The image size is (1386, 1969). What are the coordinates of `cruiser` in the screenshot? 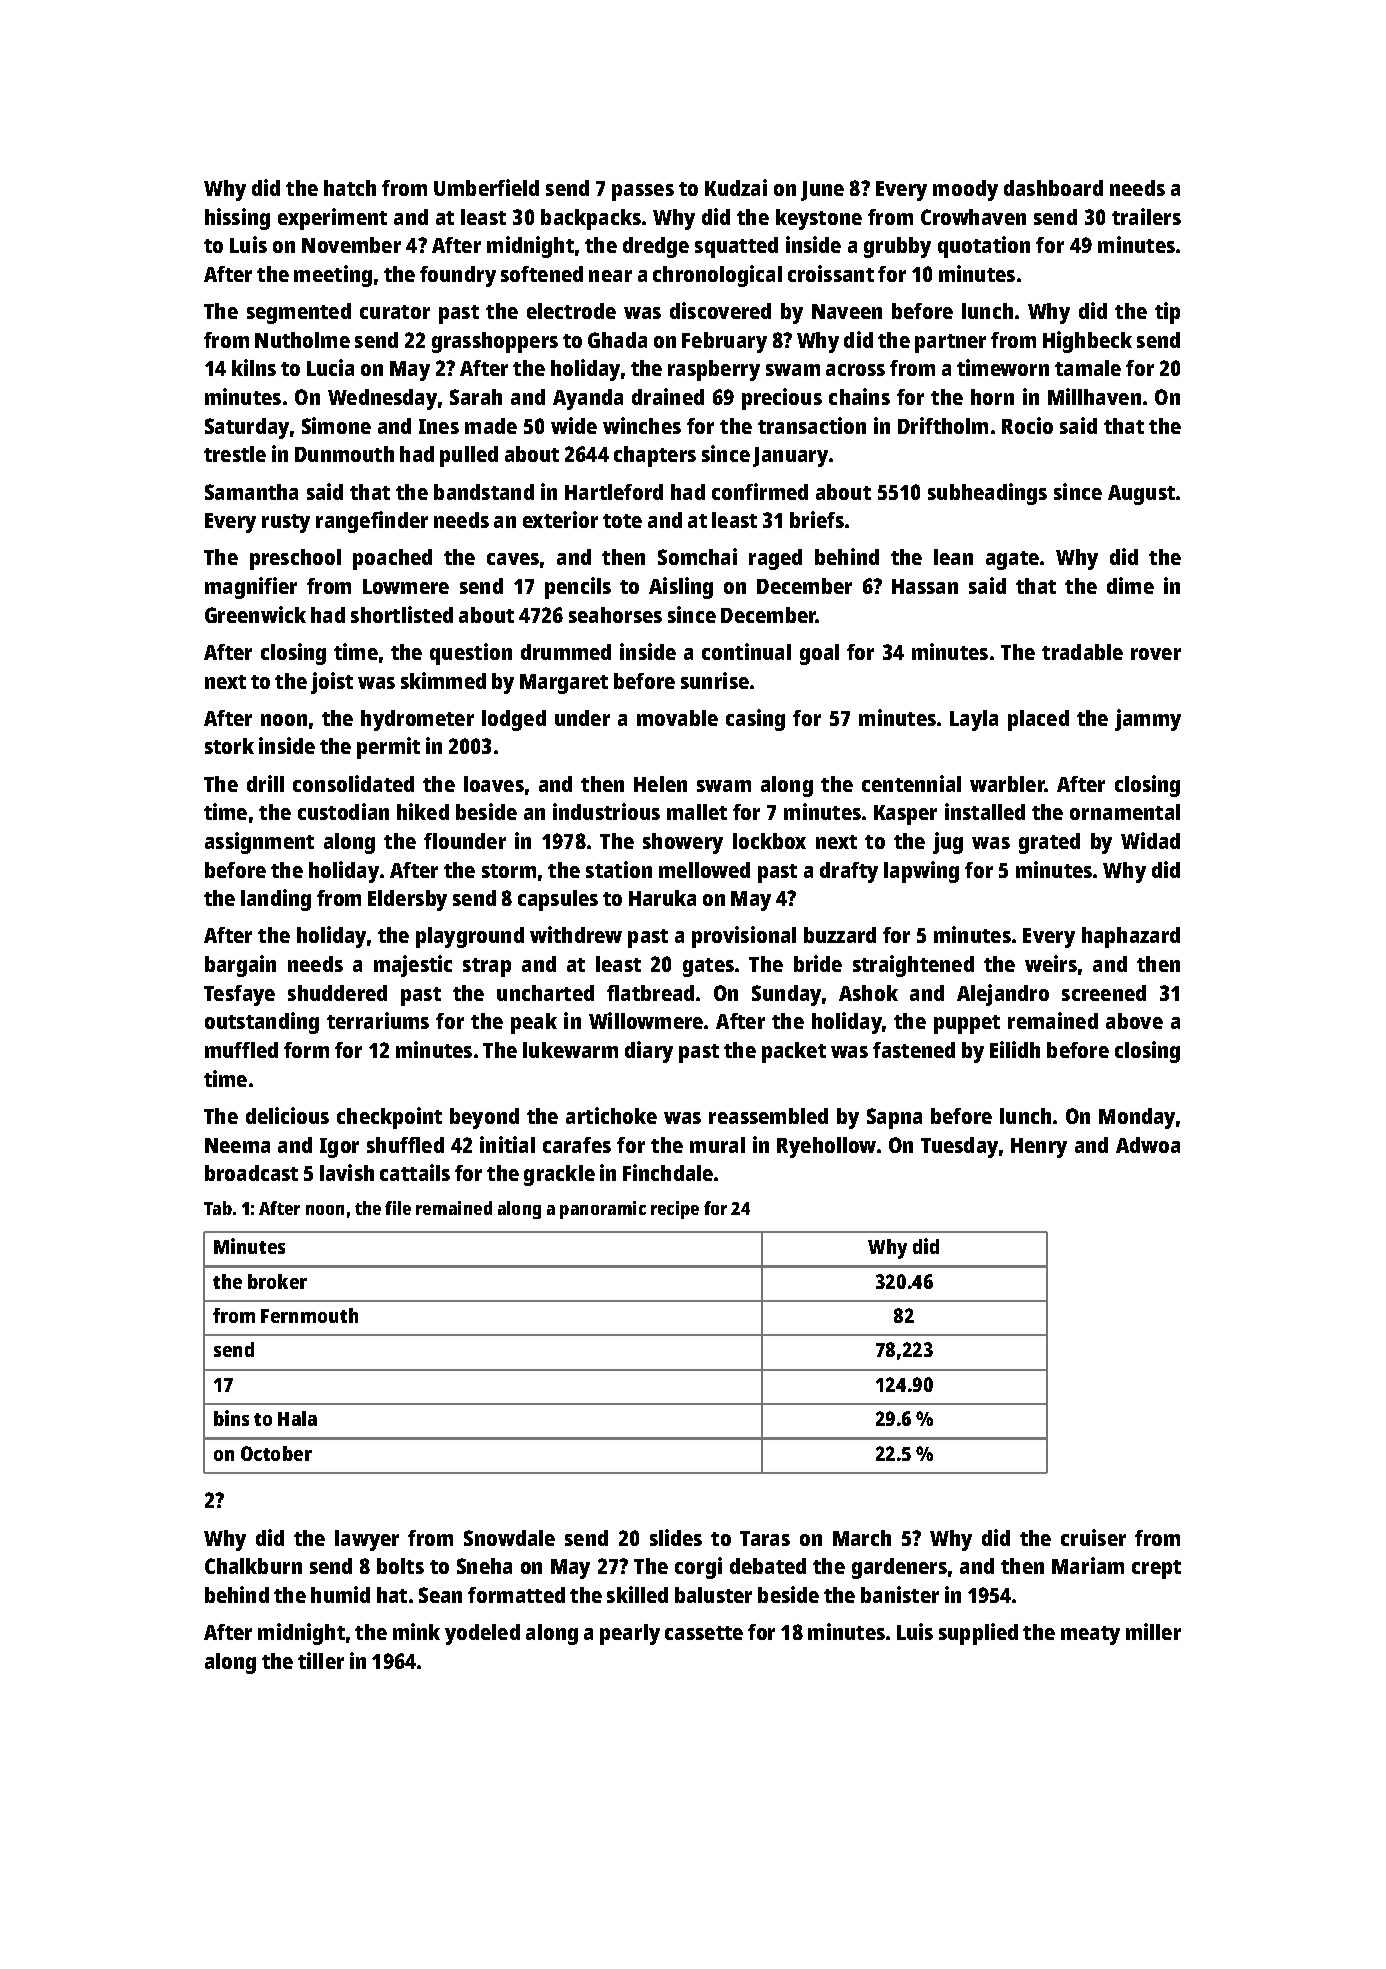 It's located at (1093, 1537).
